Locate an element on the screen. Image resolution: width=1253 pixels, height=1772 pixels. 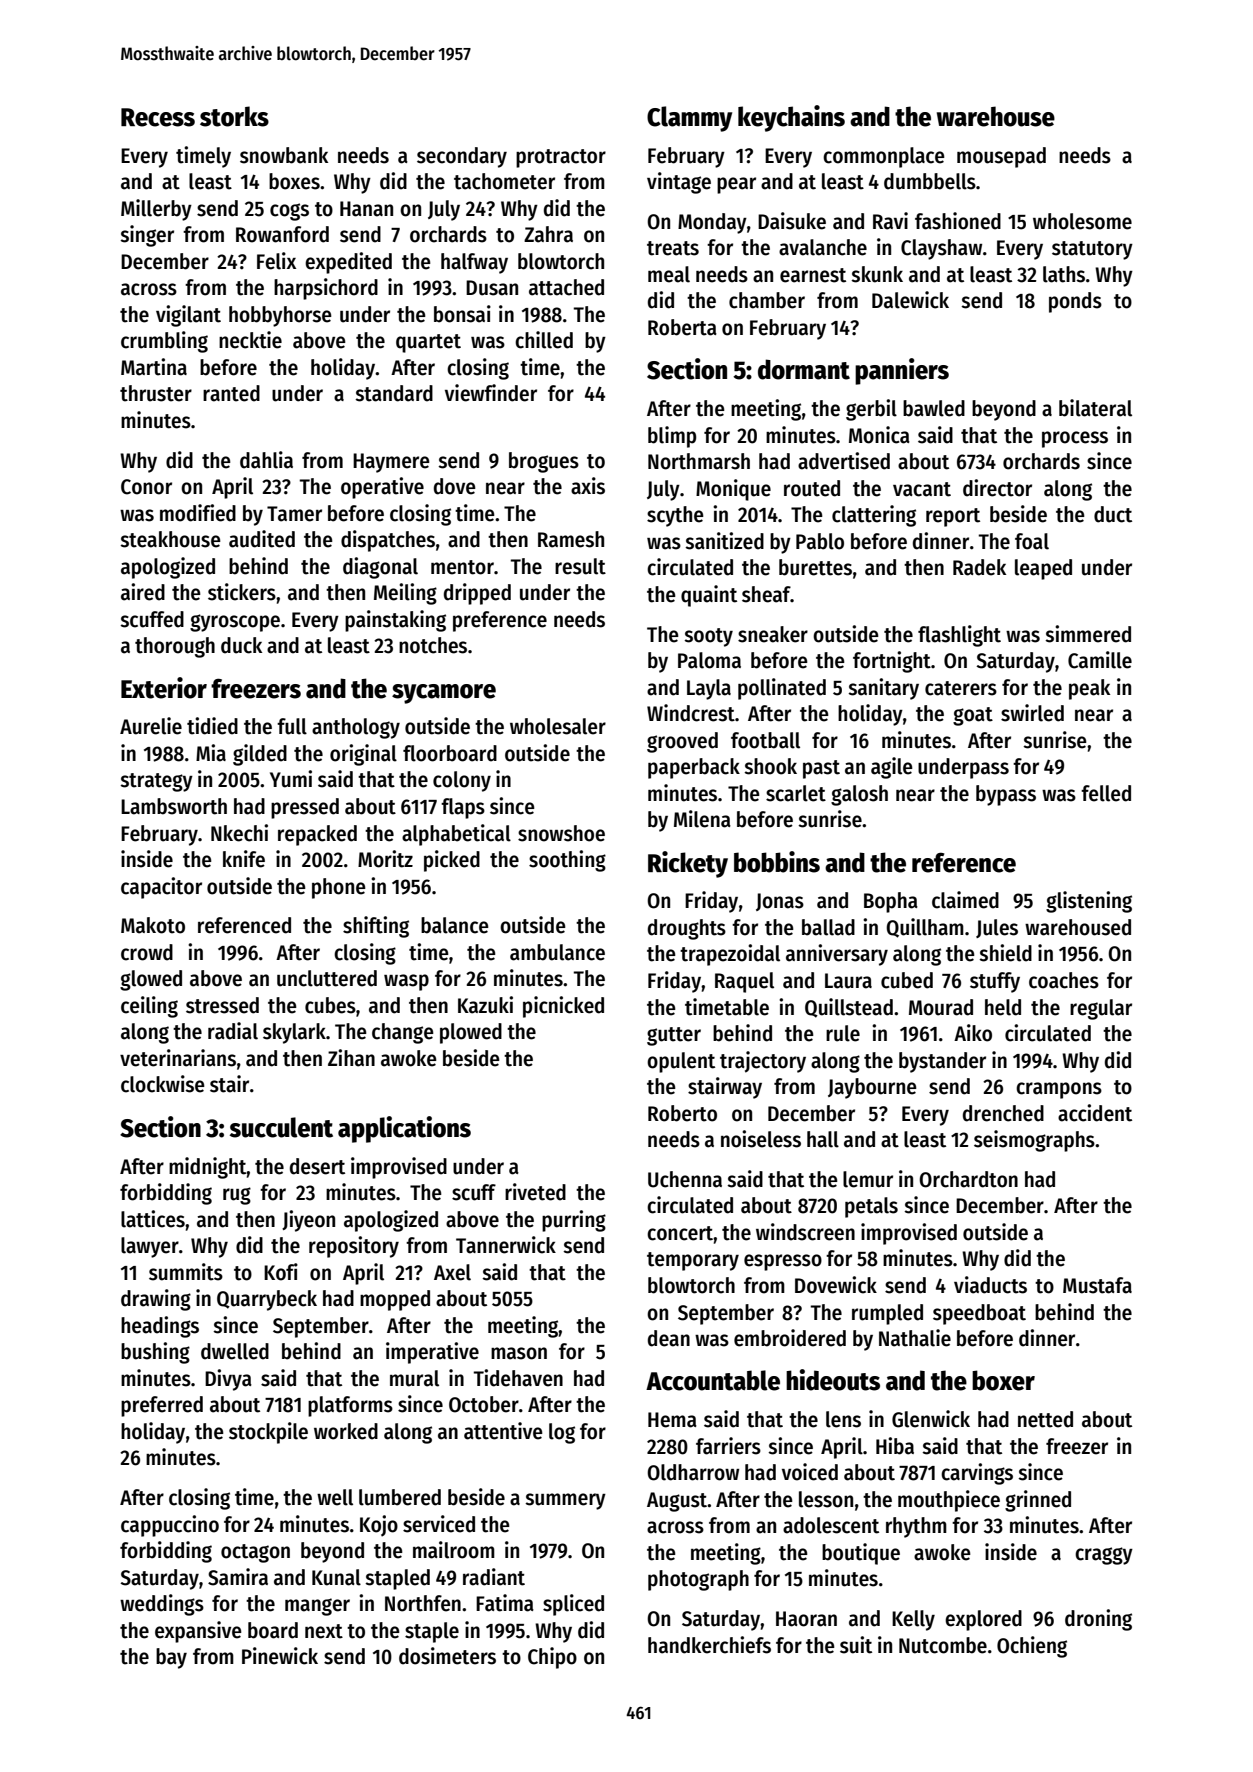
clockwise is located at coordinates (163, 1084).
